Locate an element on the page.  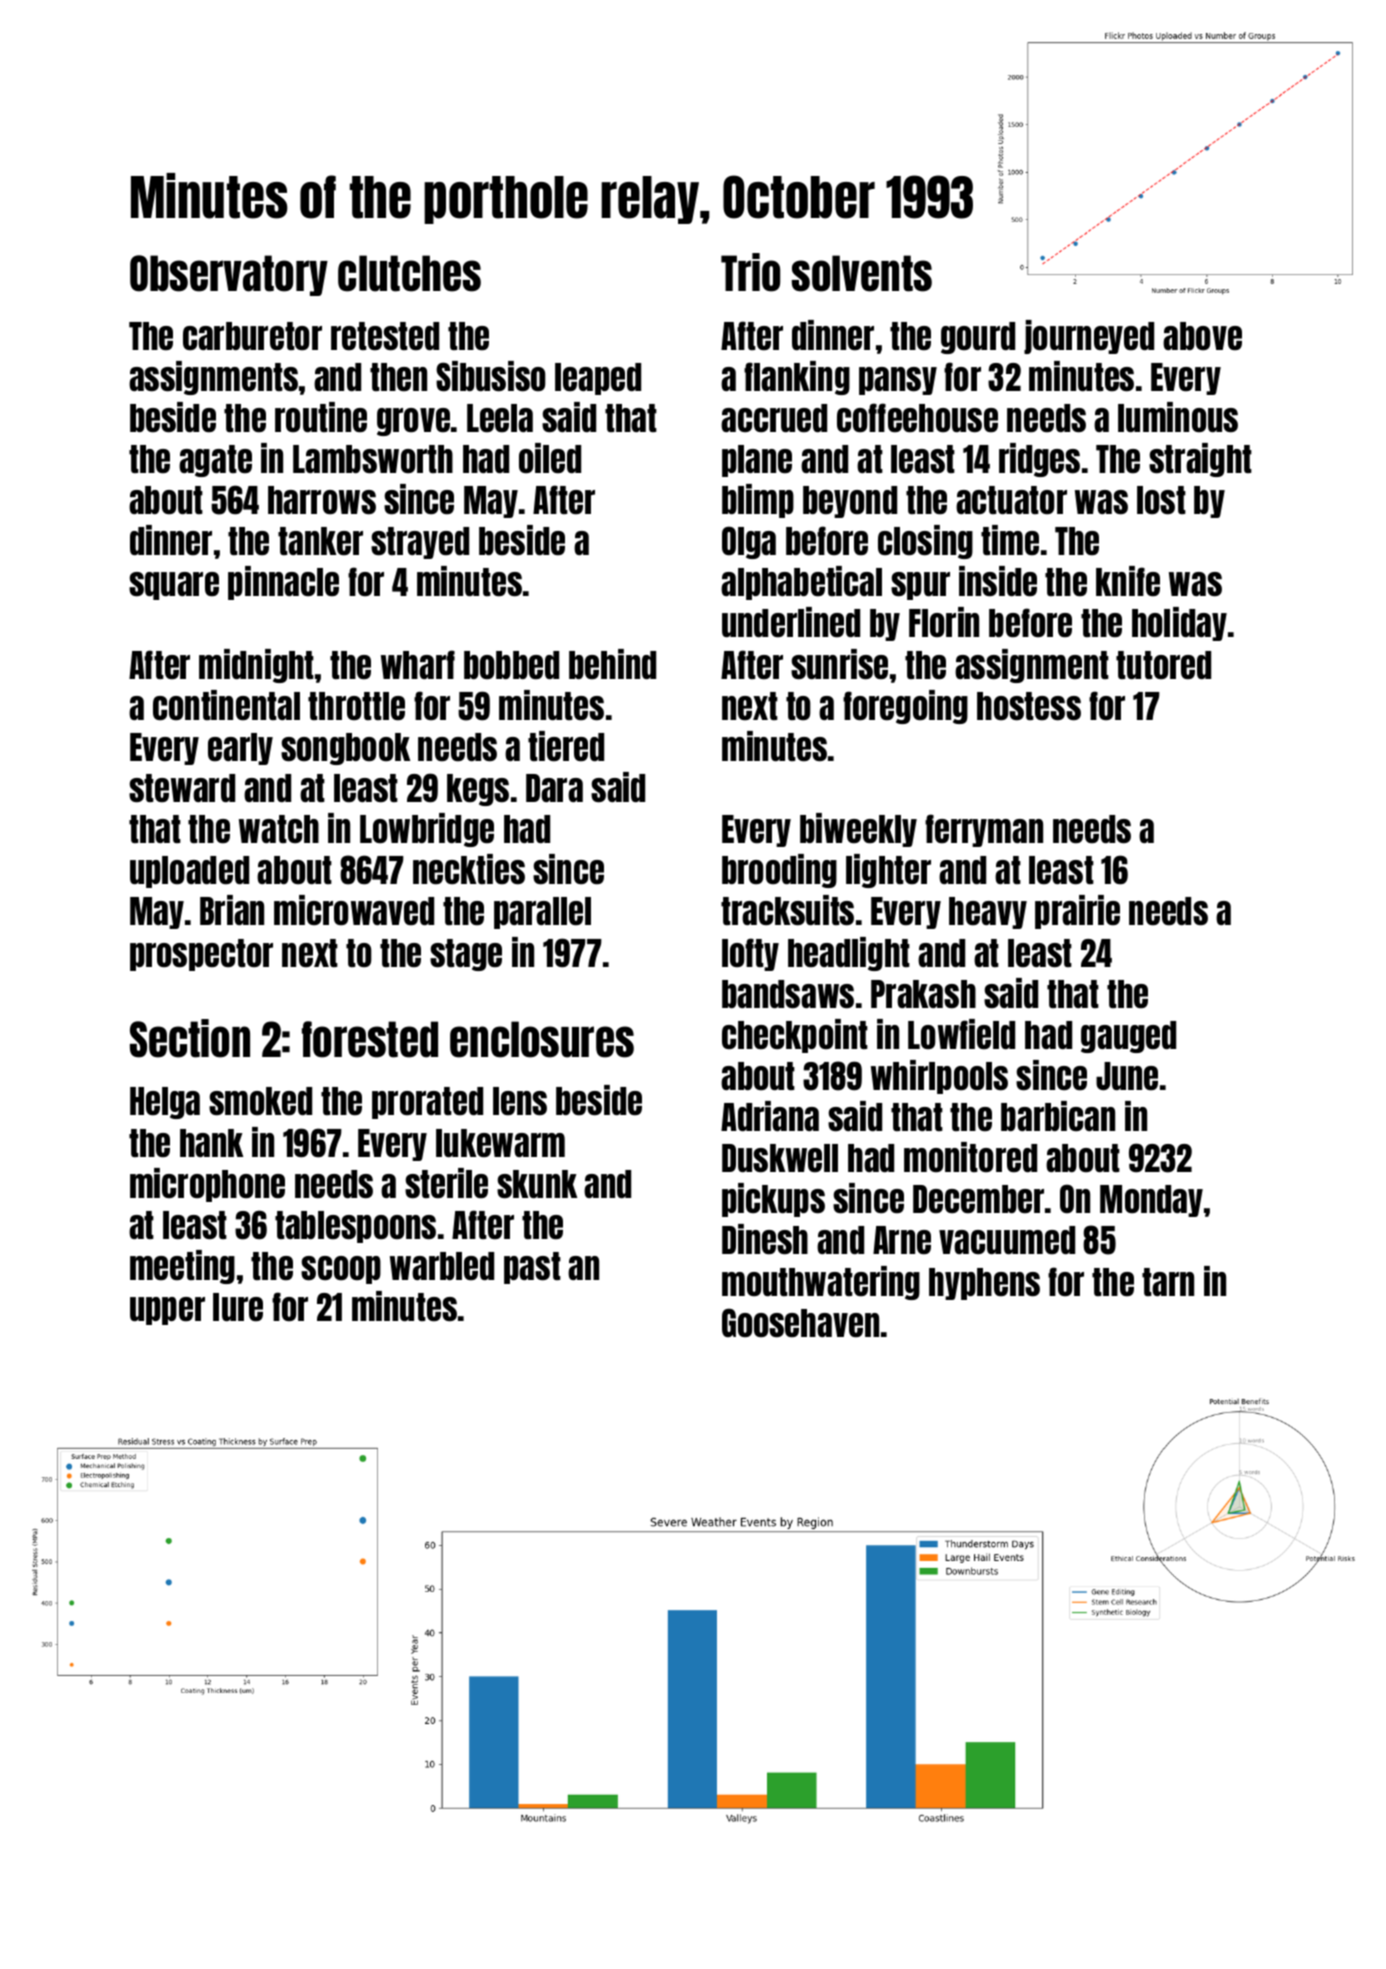
foregoing is located at coordinates (905, 707).
